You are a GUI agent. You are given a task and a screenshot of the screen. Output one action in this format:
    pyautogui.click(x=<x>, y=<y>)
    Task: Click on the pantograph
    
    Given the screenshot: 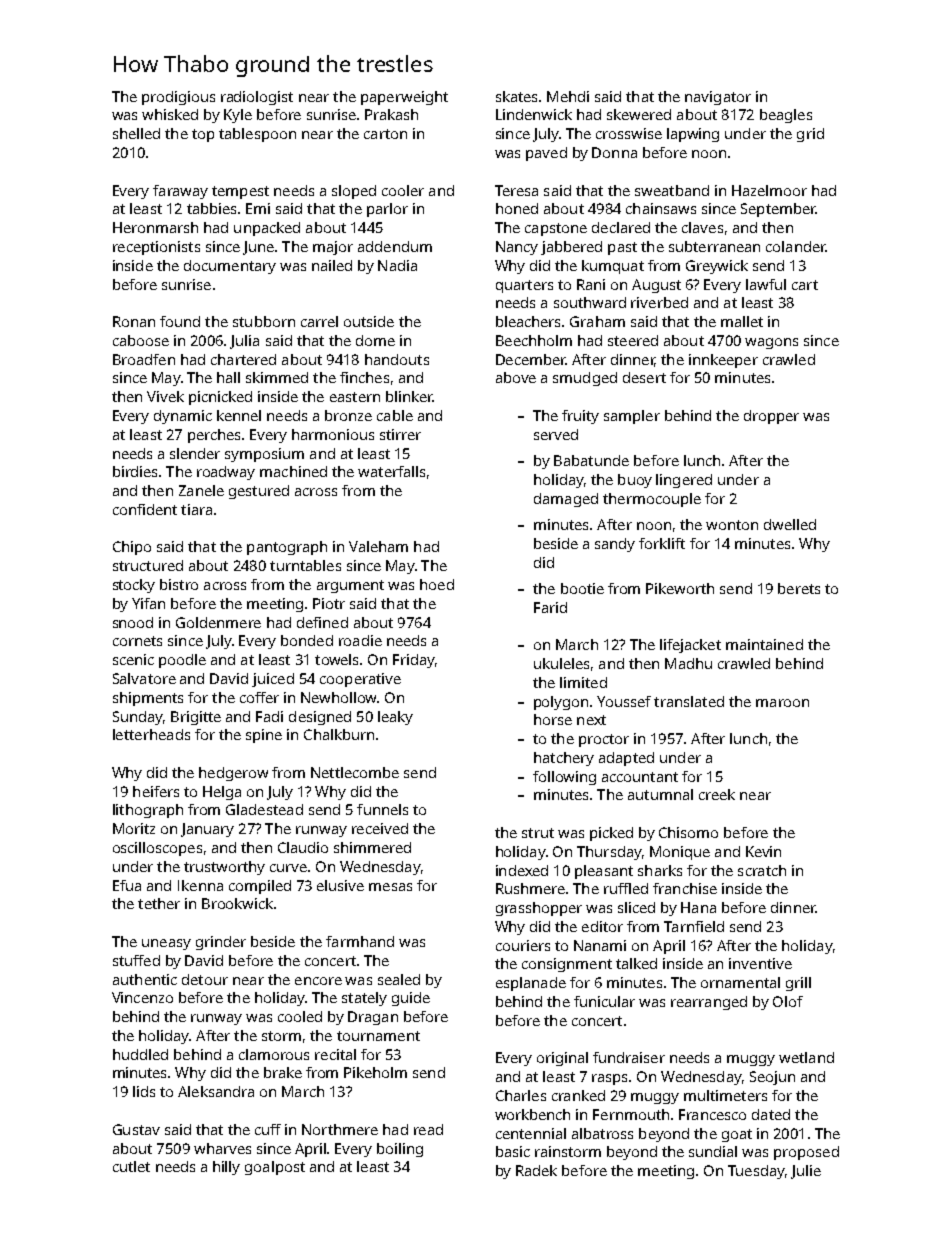 What is the action you would take?
    pyautogui.click(x=287, y=548)
